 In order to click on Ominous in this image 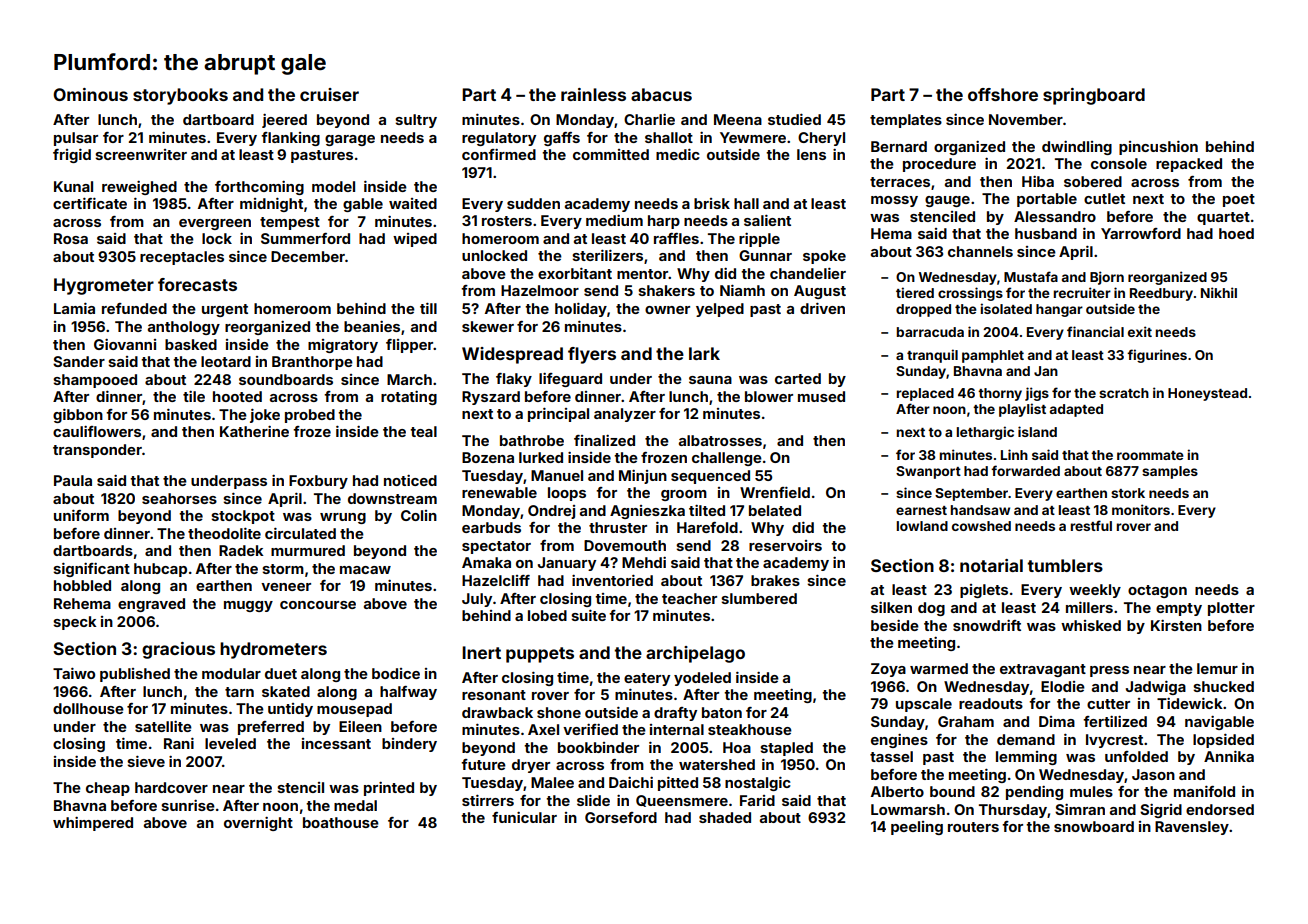, I will do `click(90, 94)`.
